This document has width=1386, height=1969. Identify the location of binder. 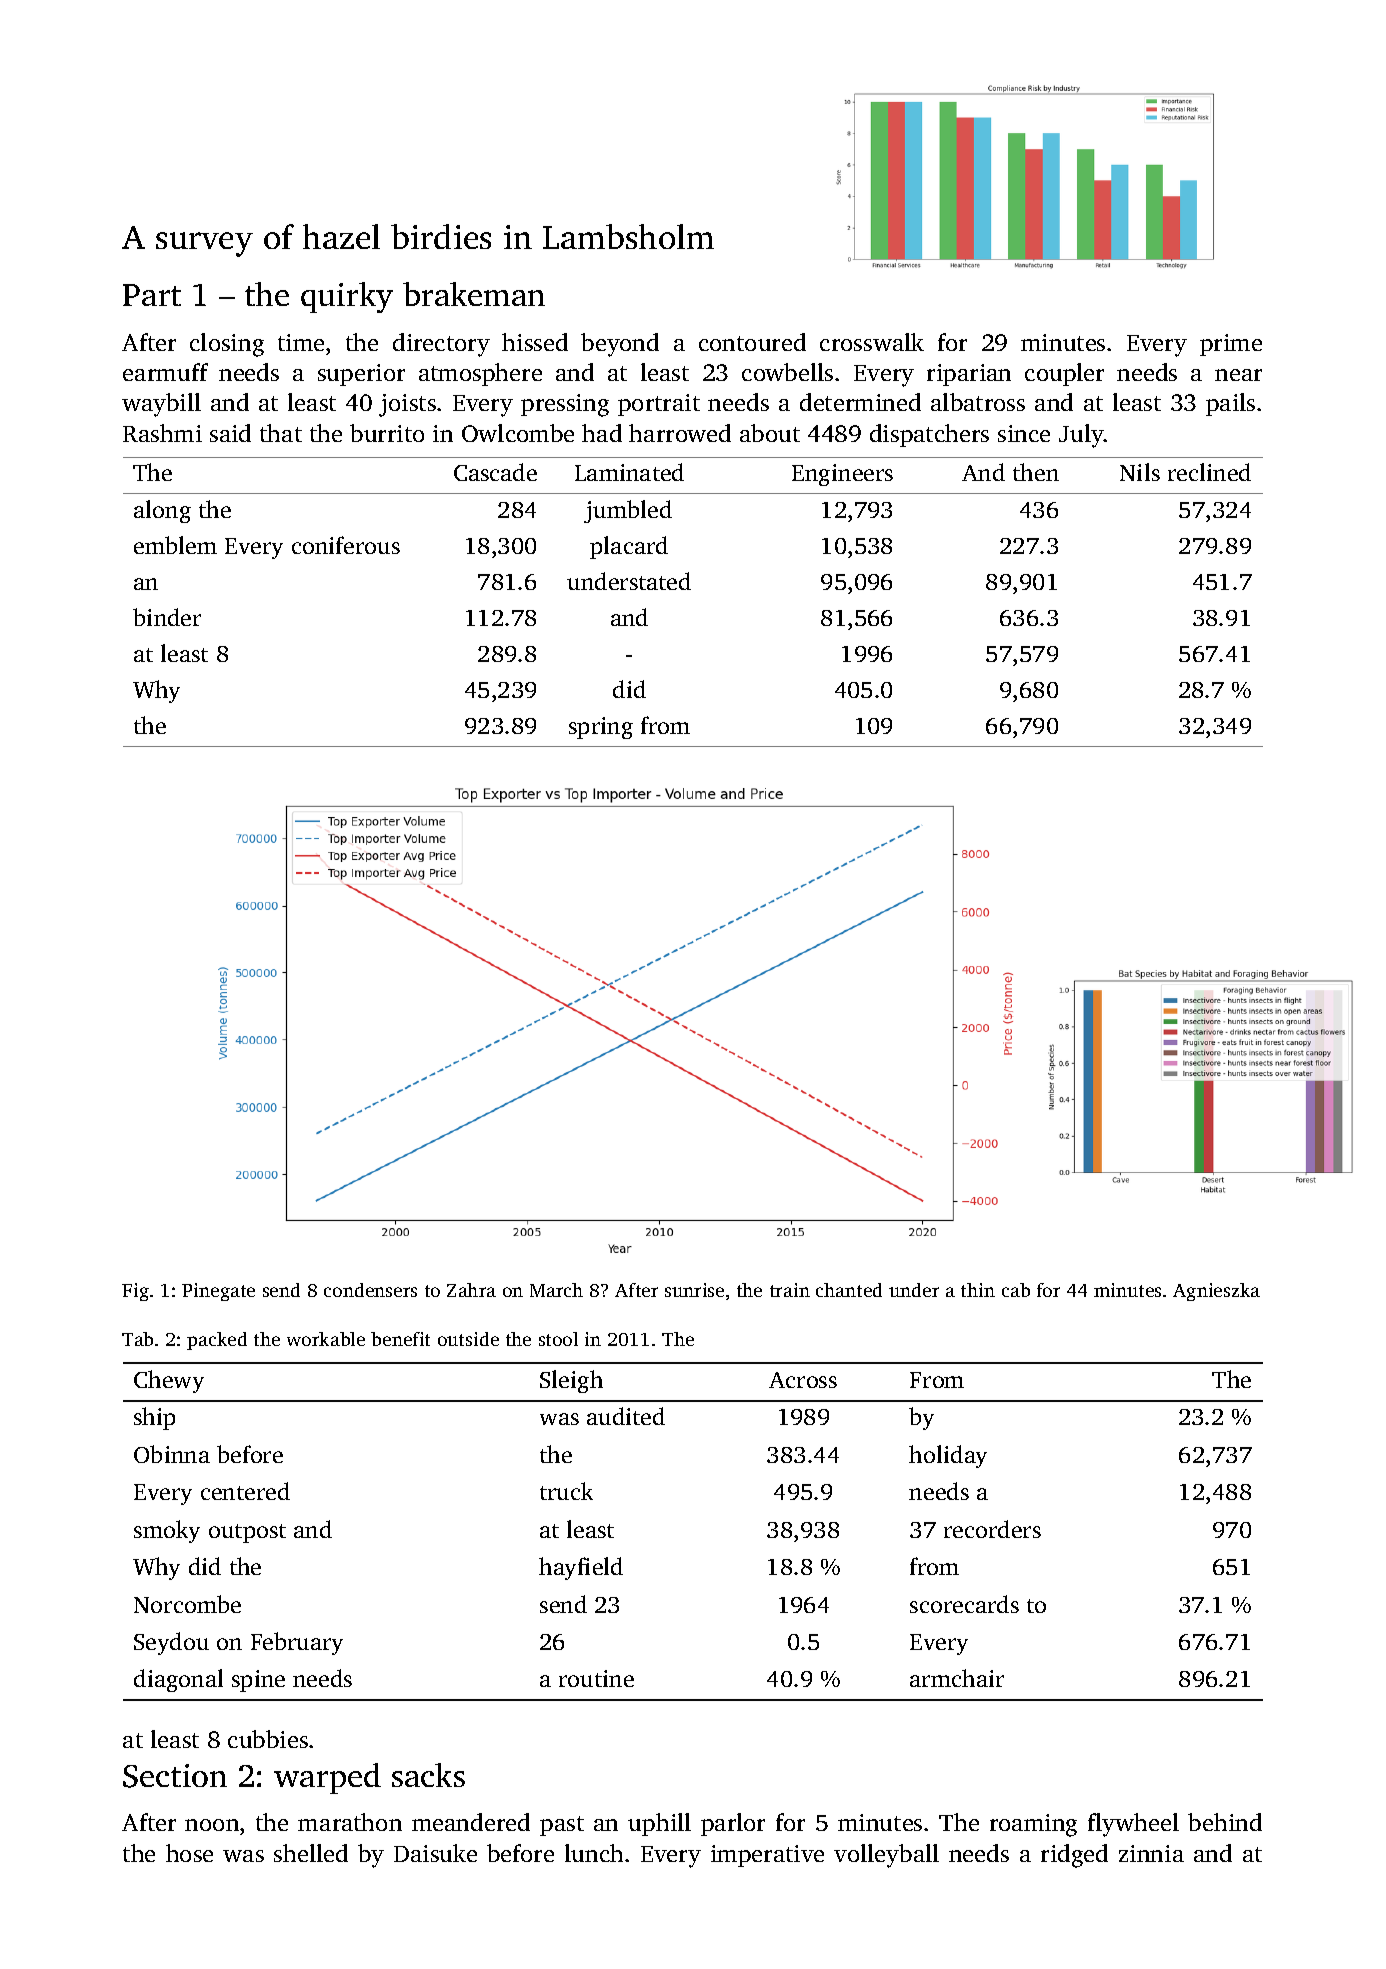
(167, 617).
